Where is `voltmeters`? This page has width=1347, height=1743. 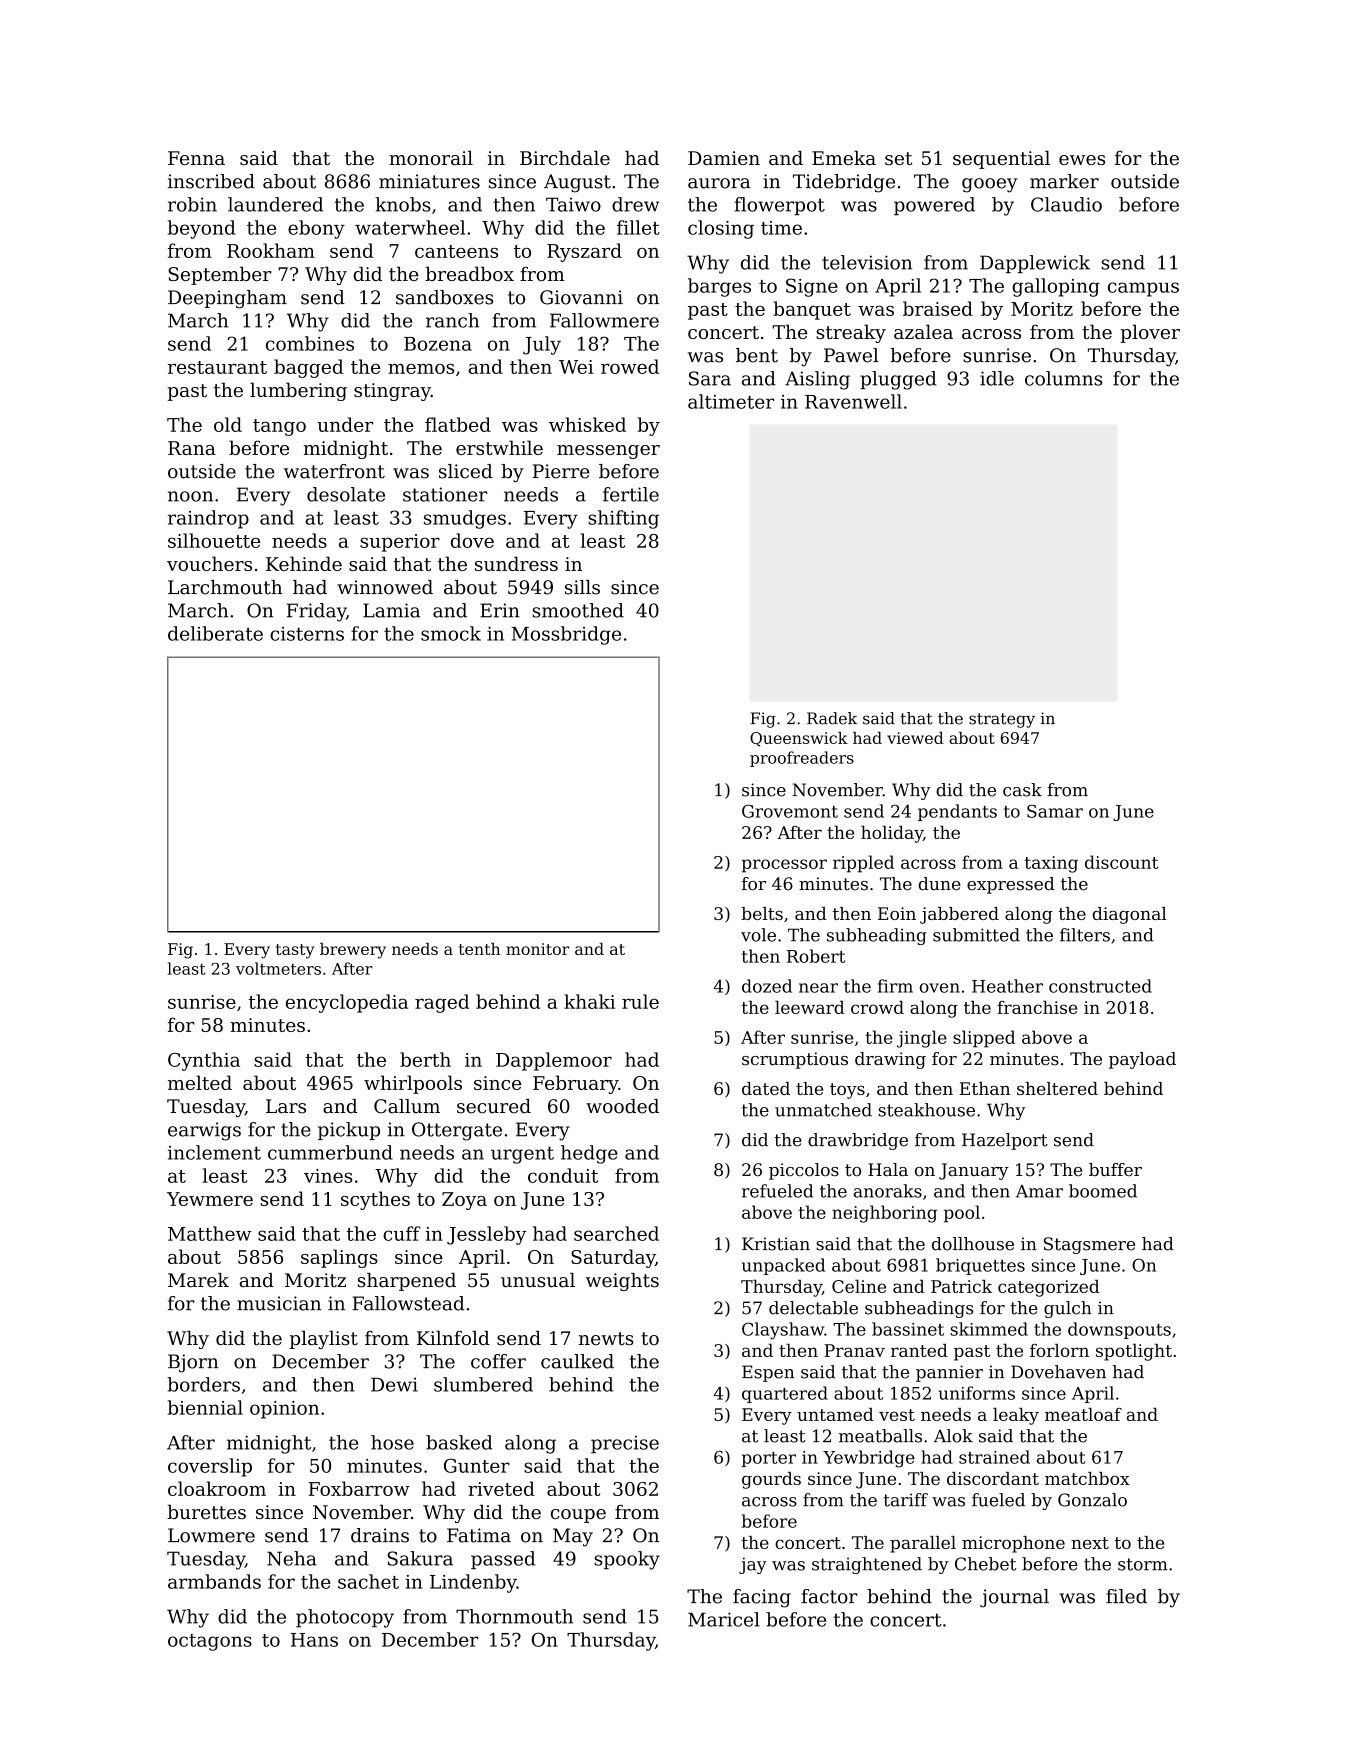 voltmeters is located at coordinates (278, 968).
